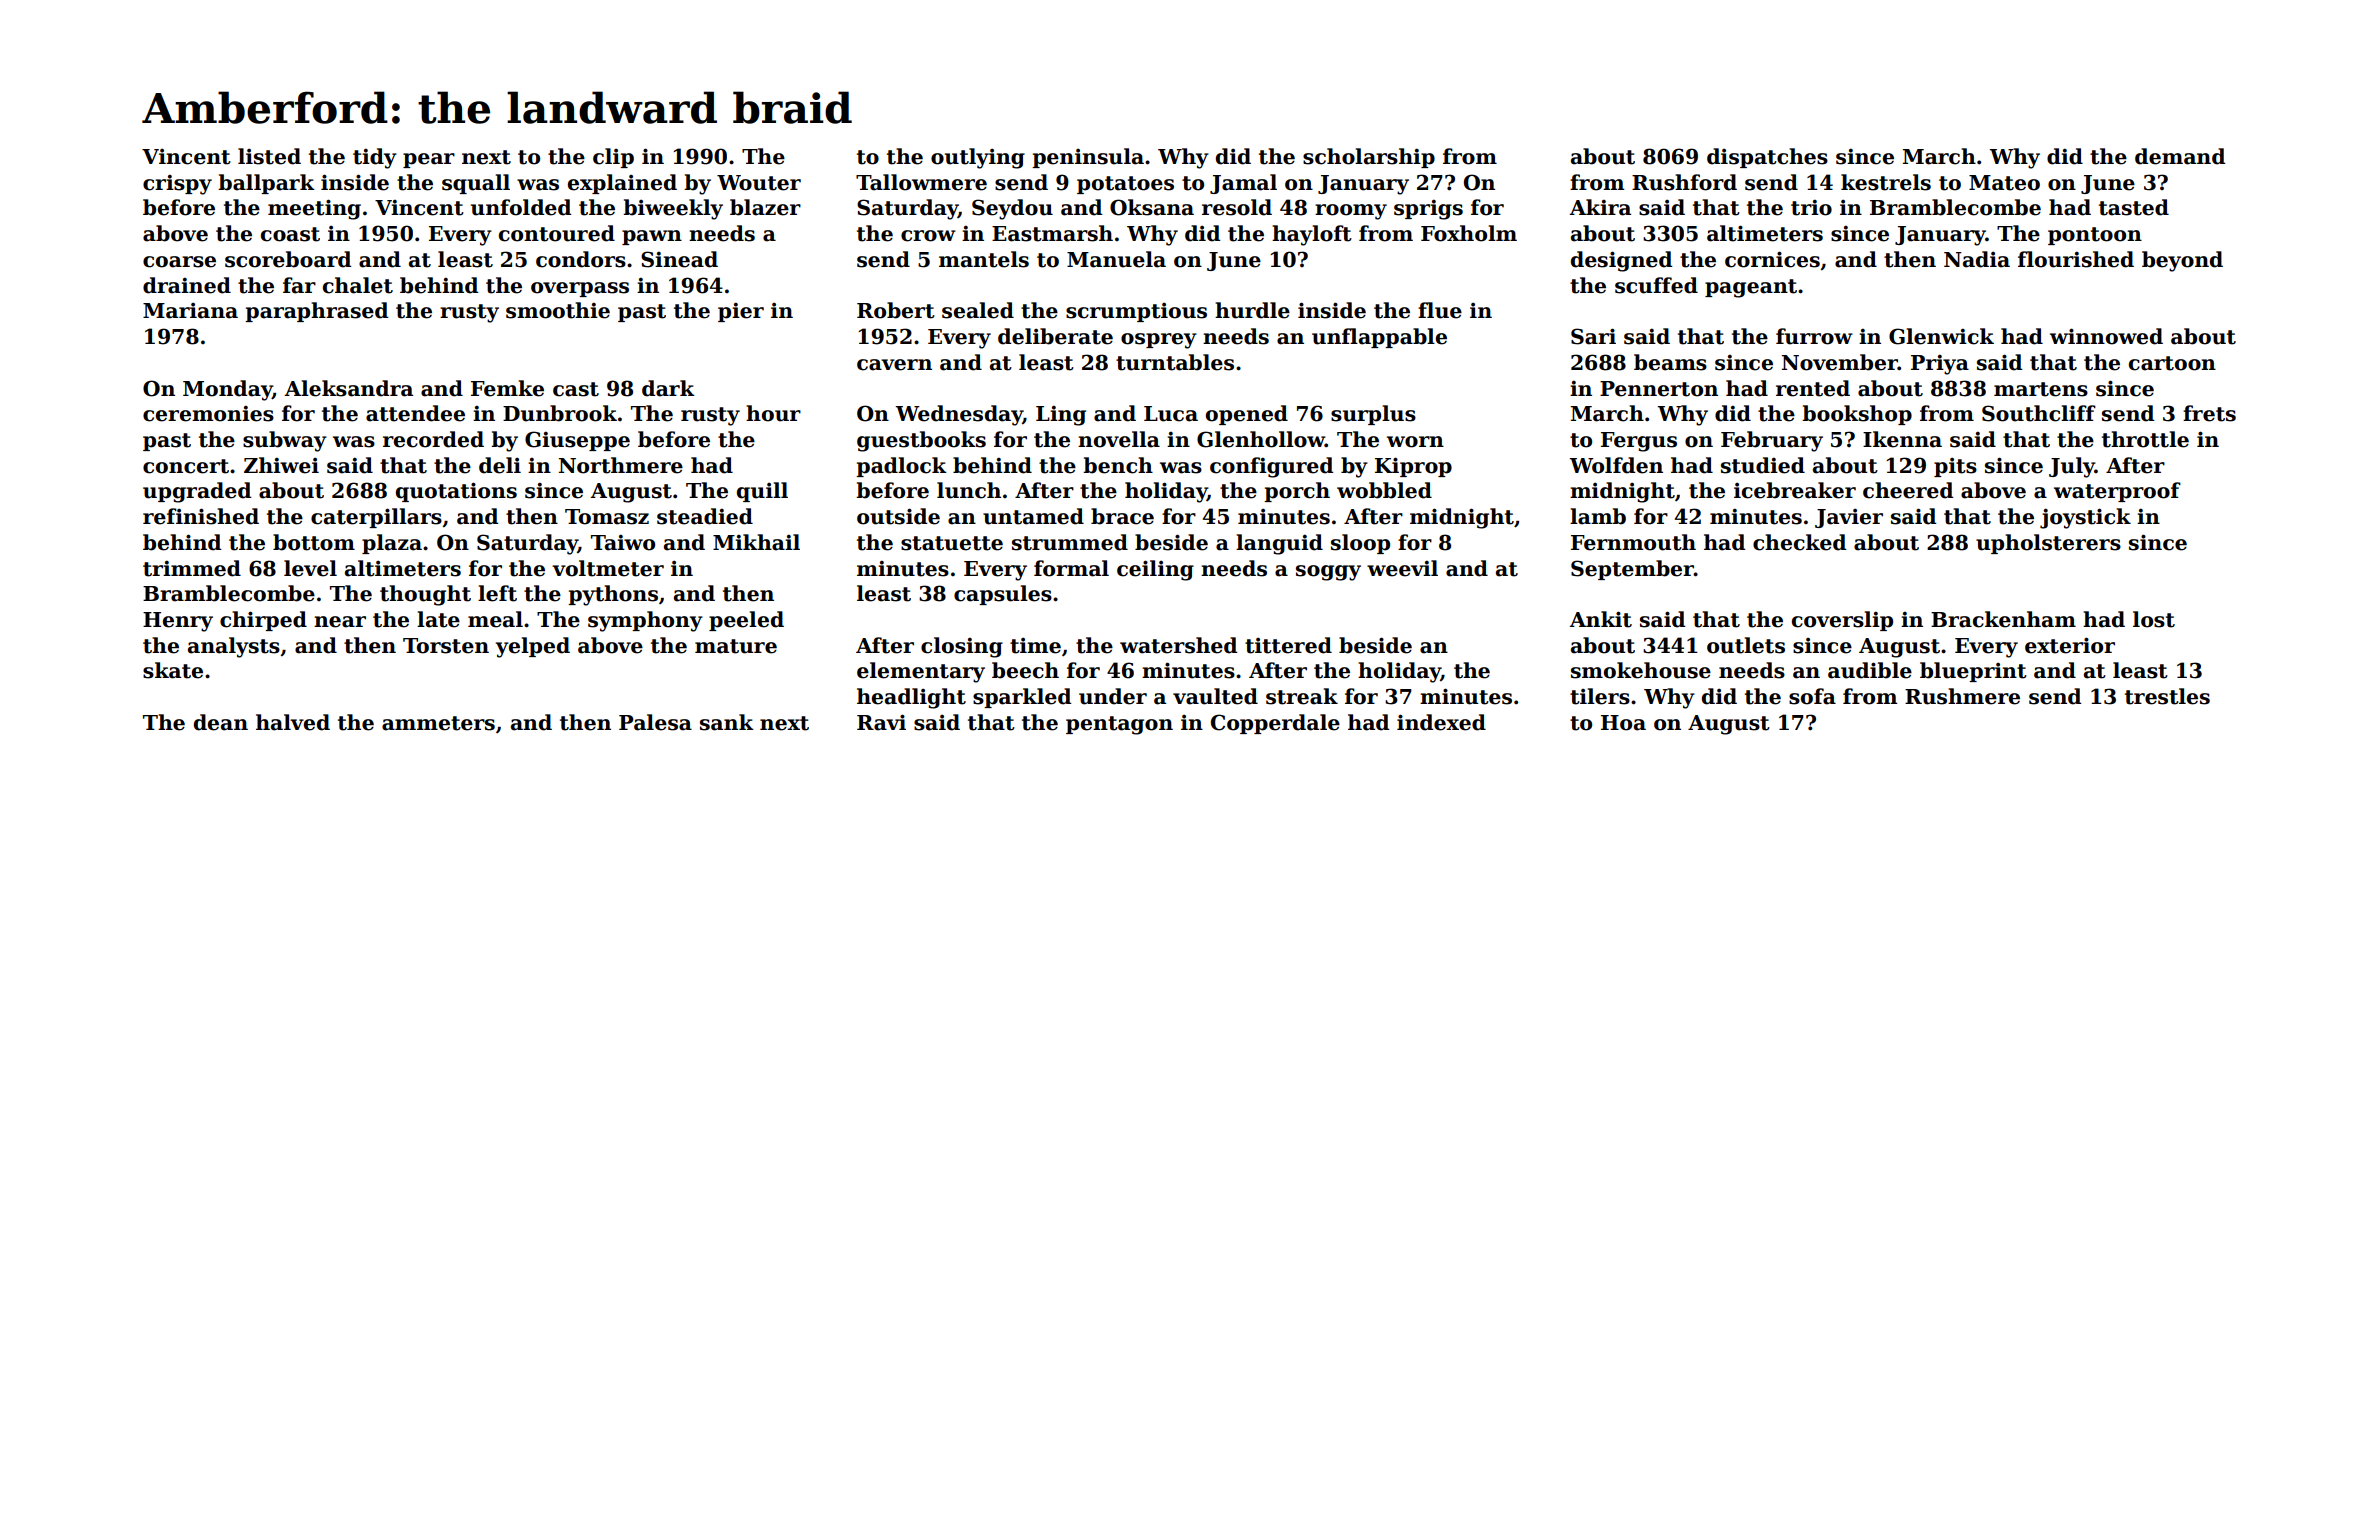  Describe the element at coordinates (655, 722) in the document. I see `Palesa` at that location.
